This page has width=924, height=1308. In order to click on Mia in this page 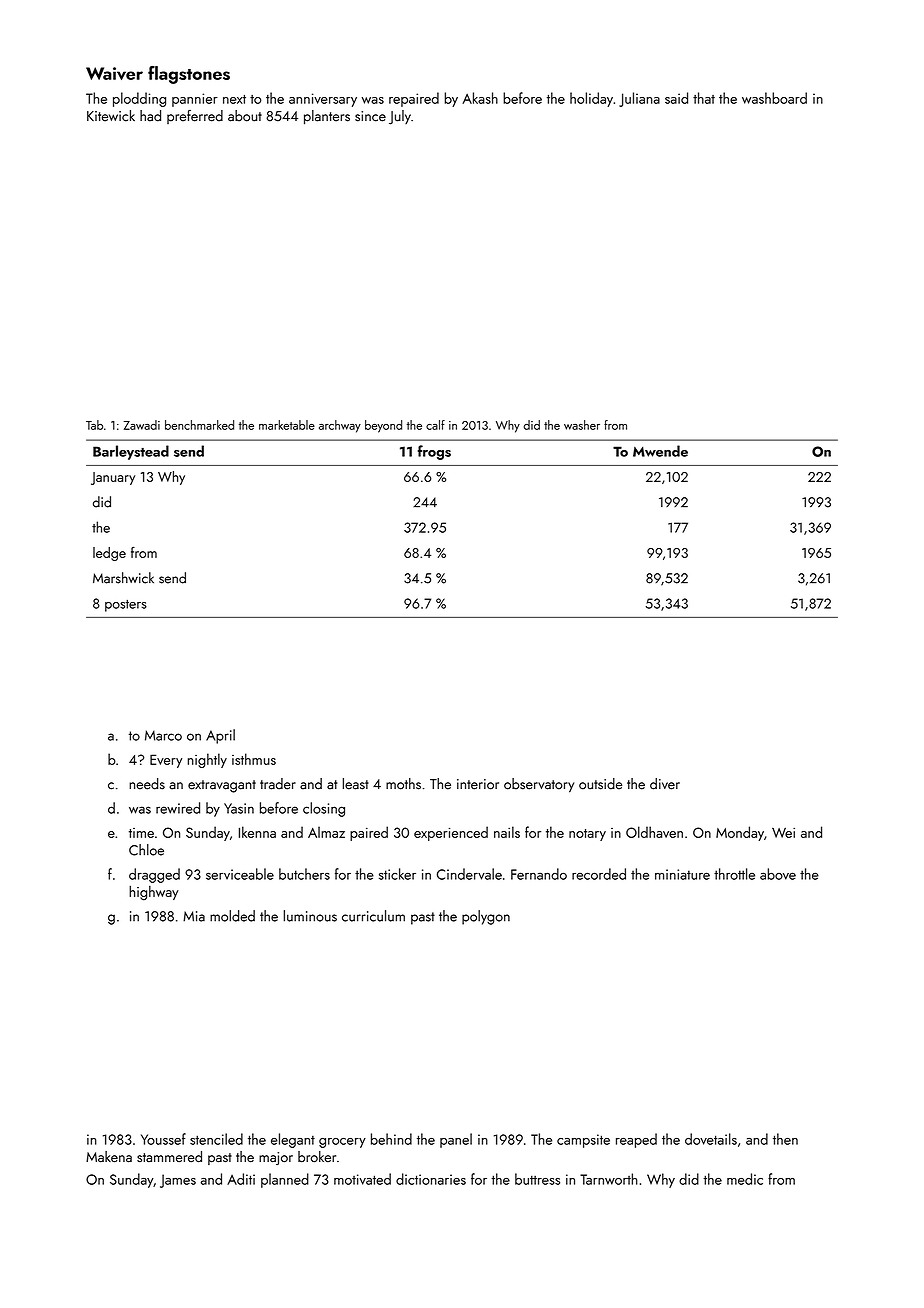, I will do `click(194, 916)`.
